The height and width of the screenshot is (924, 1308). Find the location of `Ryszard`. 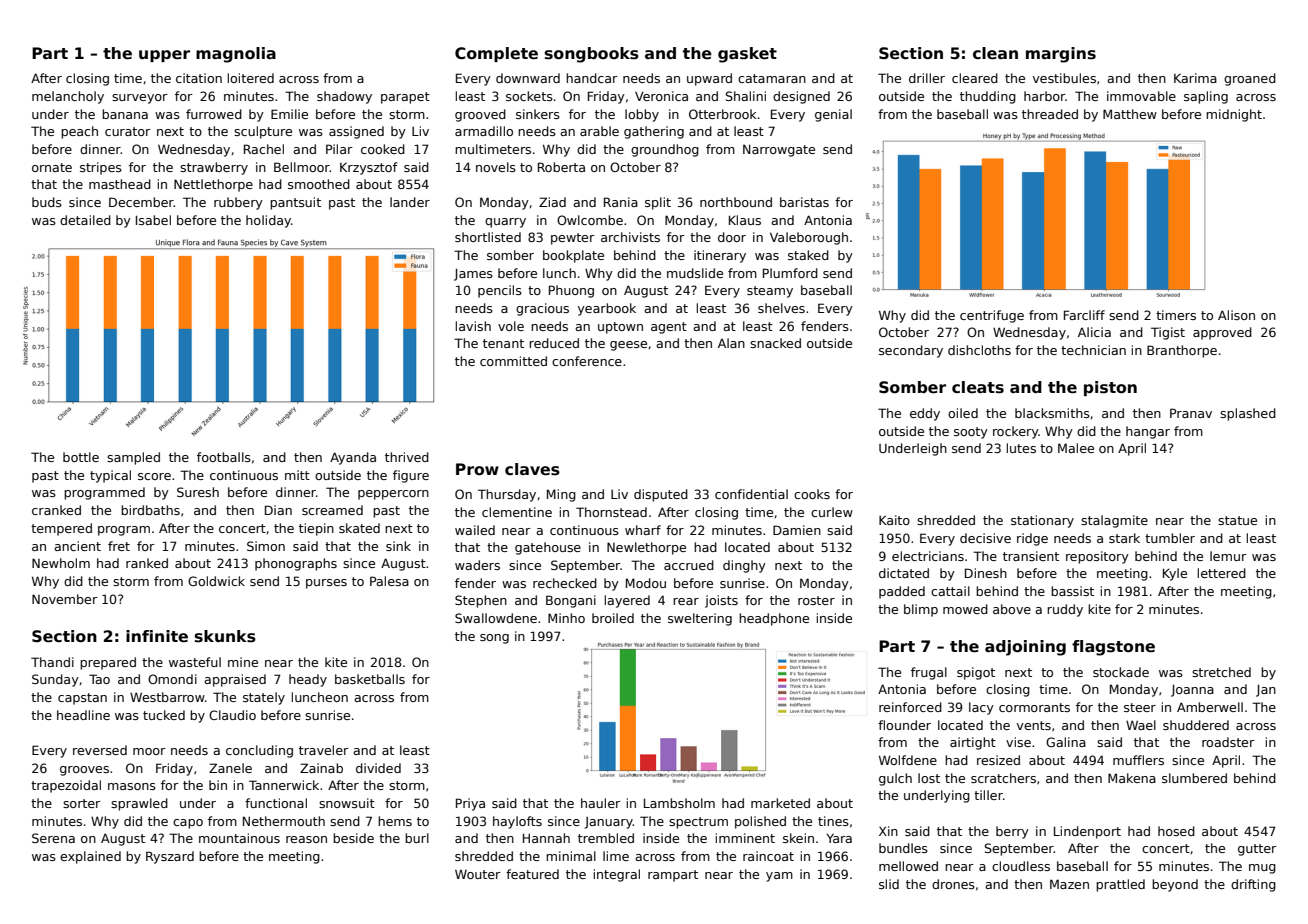

Ryszard is located at coordinates (170, 857).
